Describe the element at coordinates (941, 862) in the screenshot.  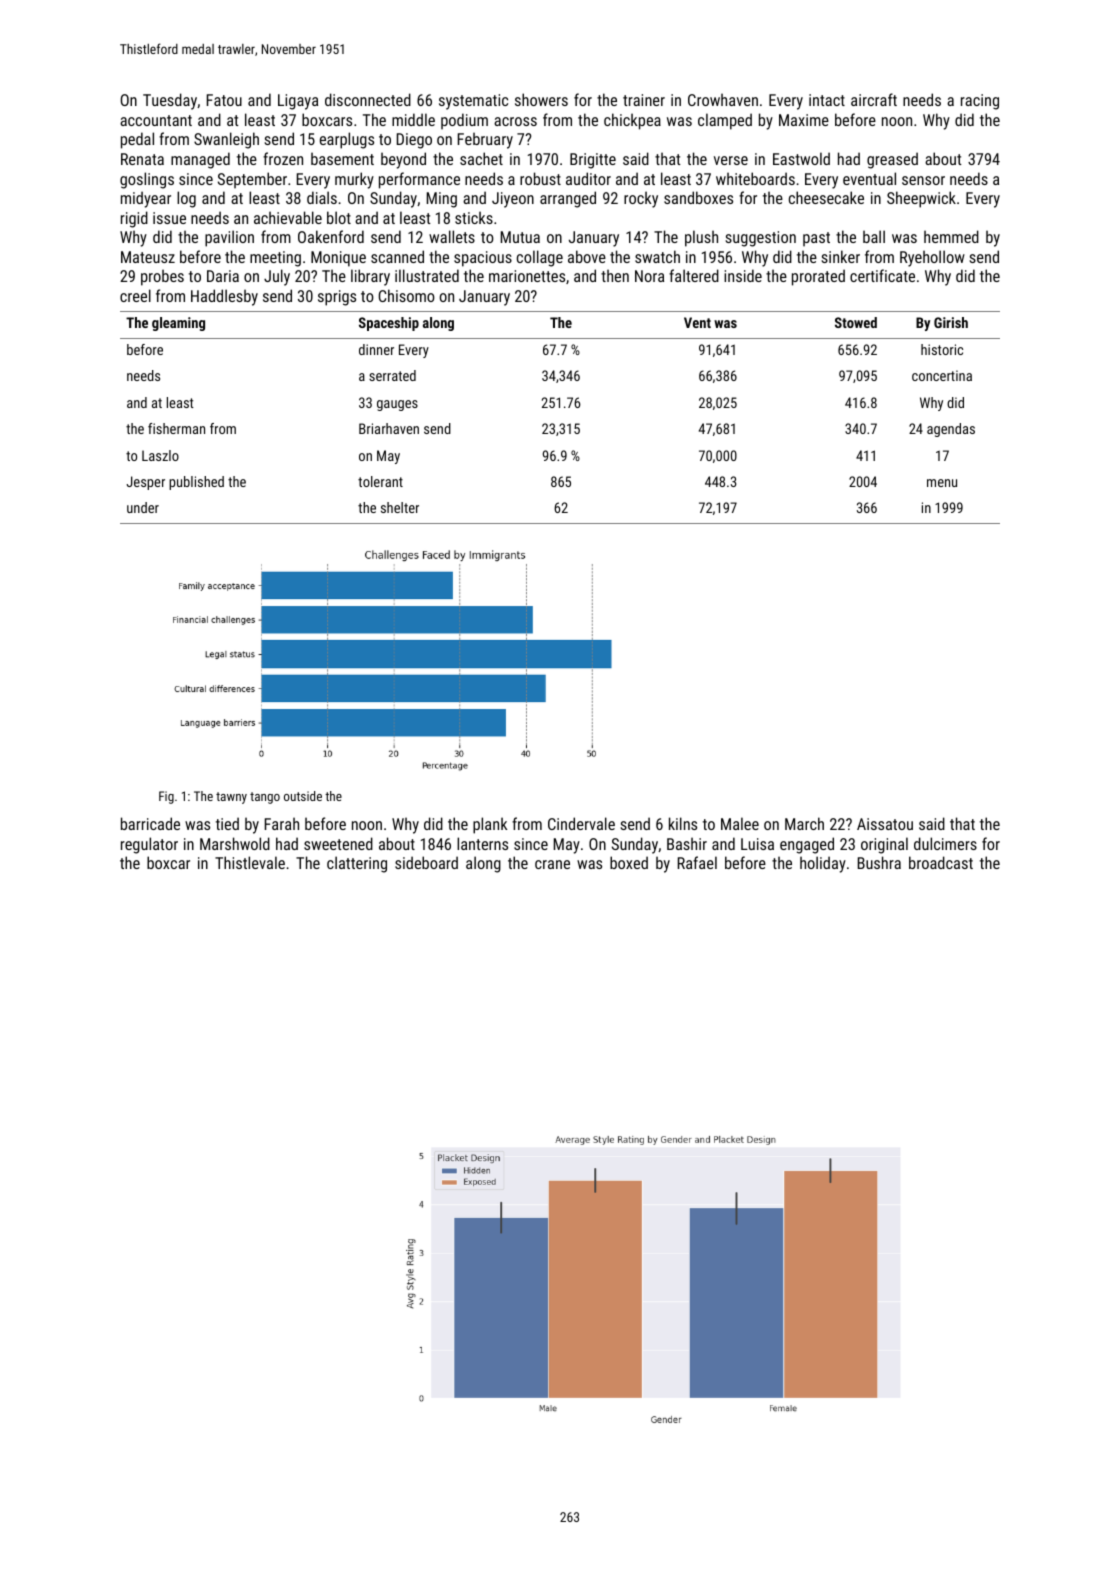
I see `broadcast` at that location.
